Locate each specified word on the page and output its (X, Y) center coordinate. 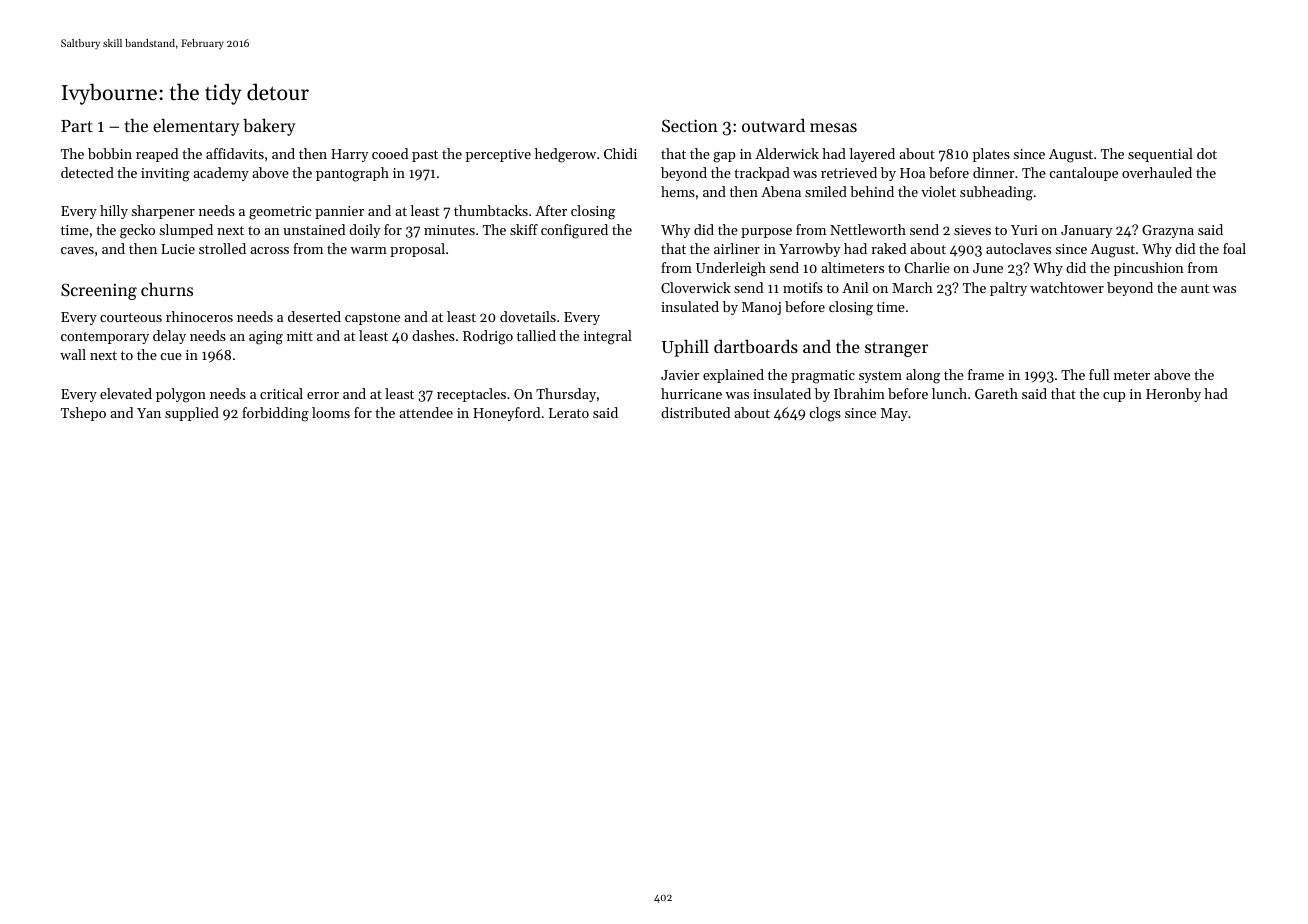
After (551, 210)
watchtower (1067, 287)
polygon (181, 395)
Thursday (566, 395)
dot (1207, 153)
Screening (99, 291)
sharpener (163, 212)
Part (77, 126)
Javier (680, 375)
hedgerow (565, 155)
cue (171, 356)
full (1099, 374)
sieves (972, 230)
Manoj (761, 308)
